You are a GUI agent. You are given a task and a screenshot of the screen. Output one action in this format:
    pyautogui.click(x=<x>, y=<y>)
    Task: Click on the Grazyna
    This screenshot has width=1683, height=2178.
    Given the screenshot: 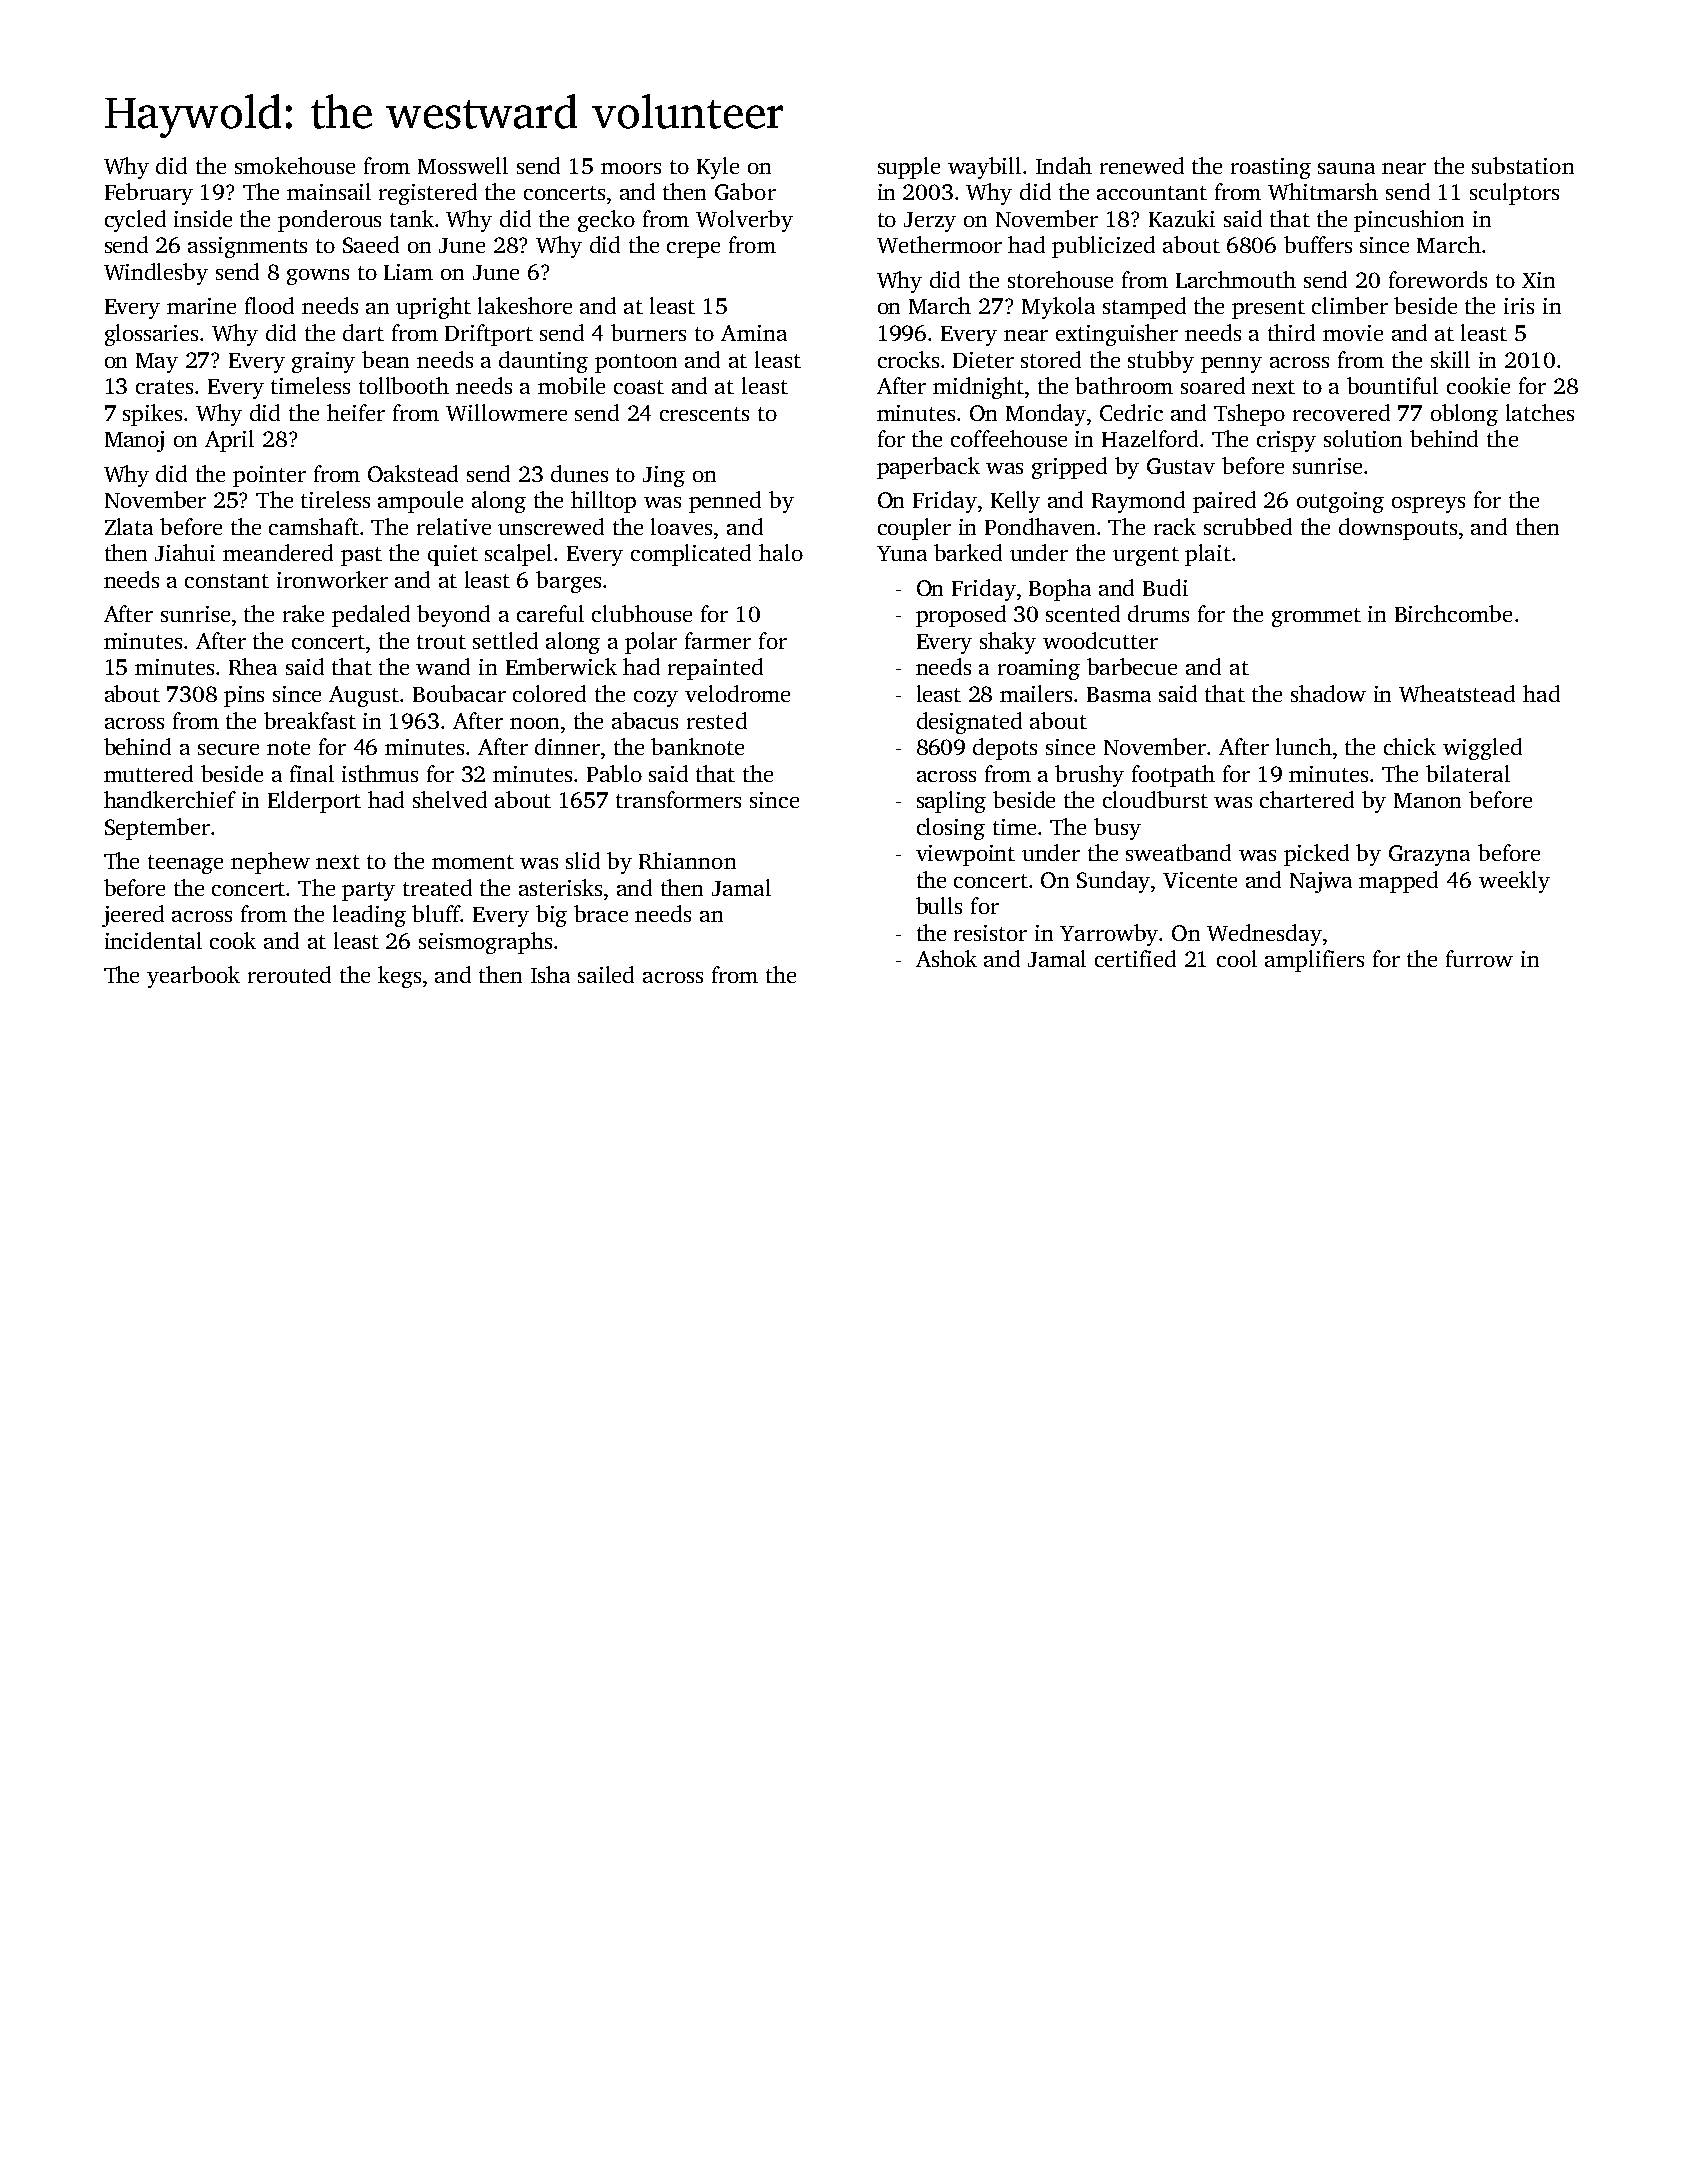 What is the action you would take?
    pyautogui.click(x=1429, y=855)
